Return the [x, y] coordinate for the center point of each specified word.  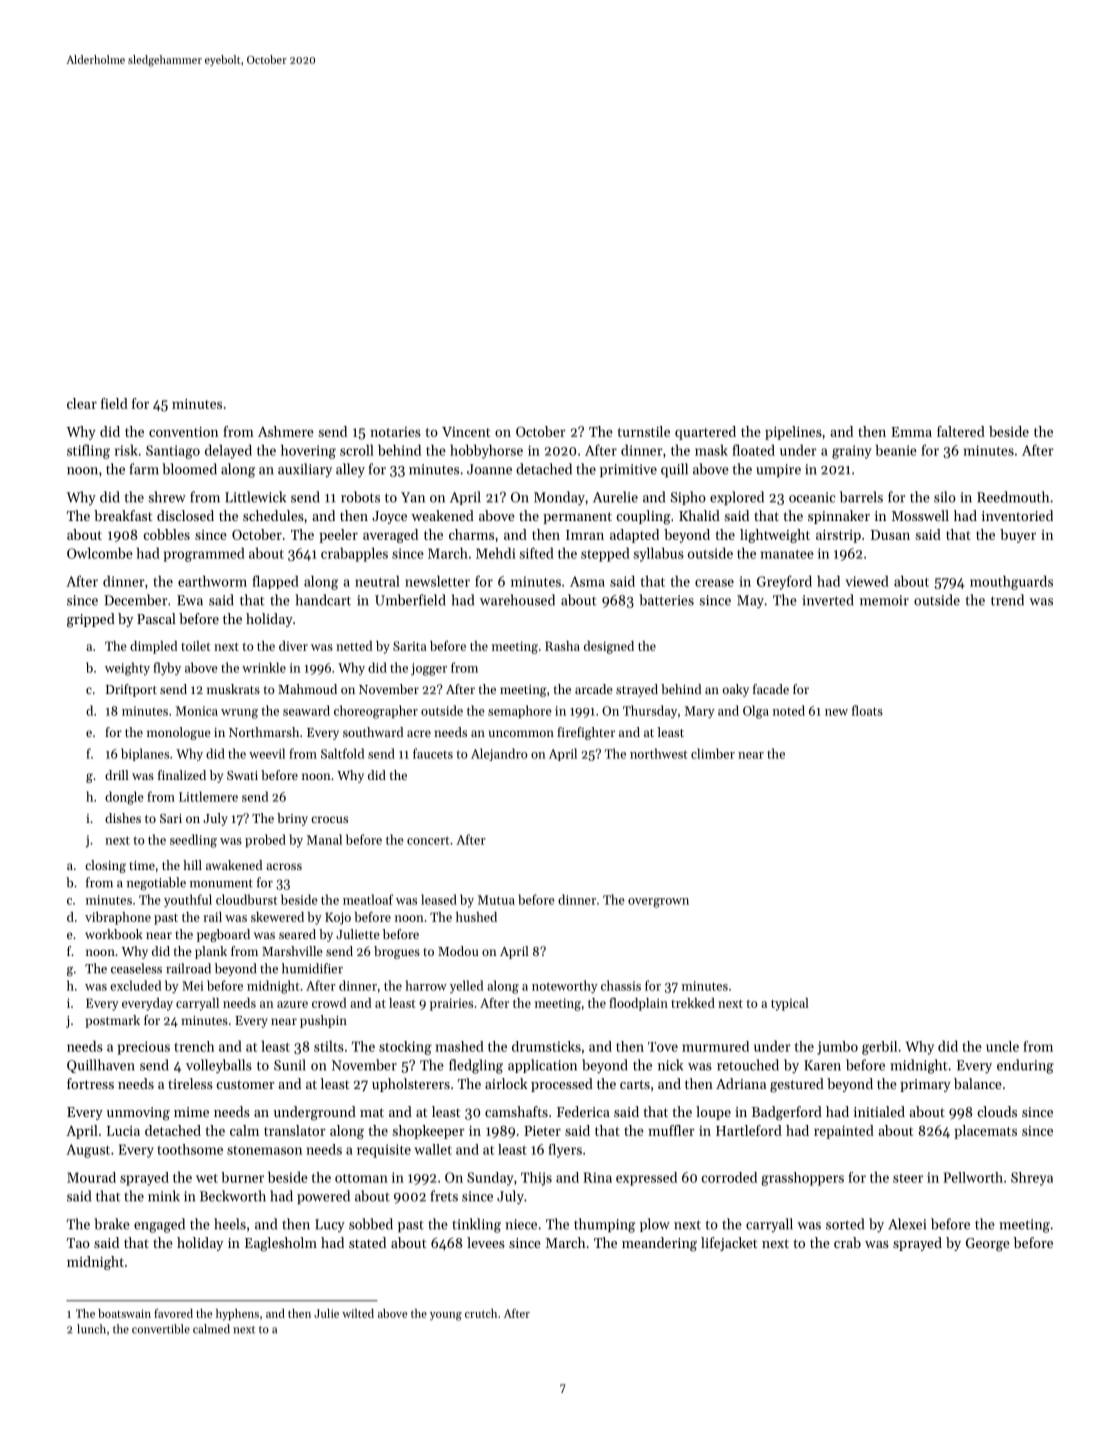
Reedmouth [1013, 497]
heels [230, 1224]
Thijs [536, 1179]
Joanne [489, 469]
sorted [845, 1224]
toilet [196, 646]
